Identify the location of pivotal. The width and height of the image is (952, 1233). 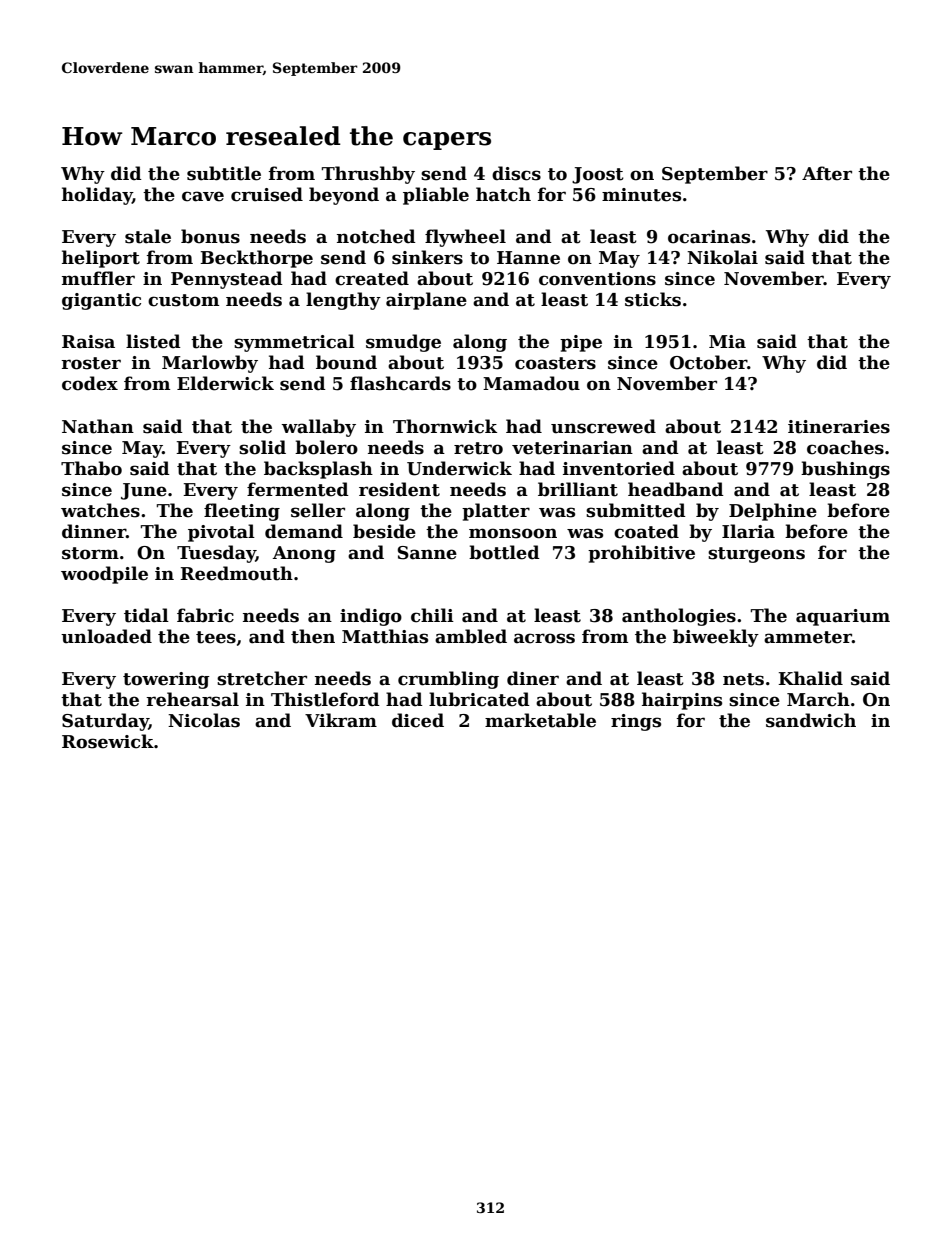
(221, 533).
